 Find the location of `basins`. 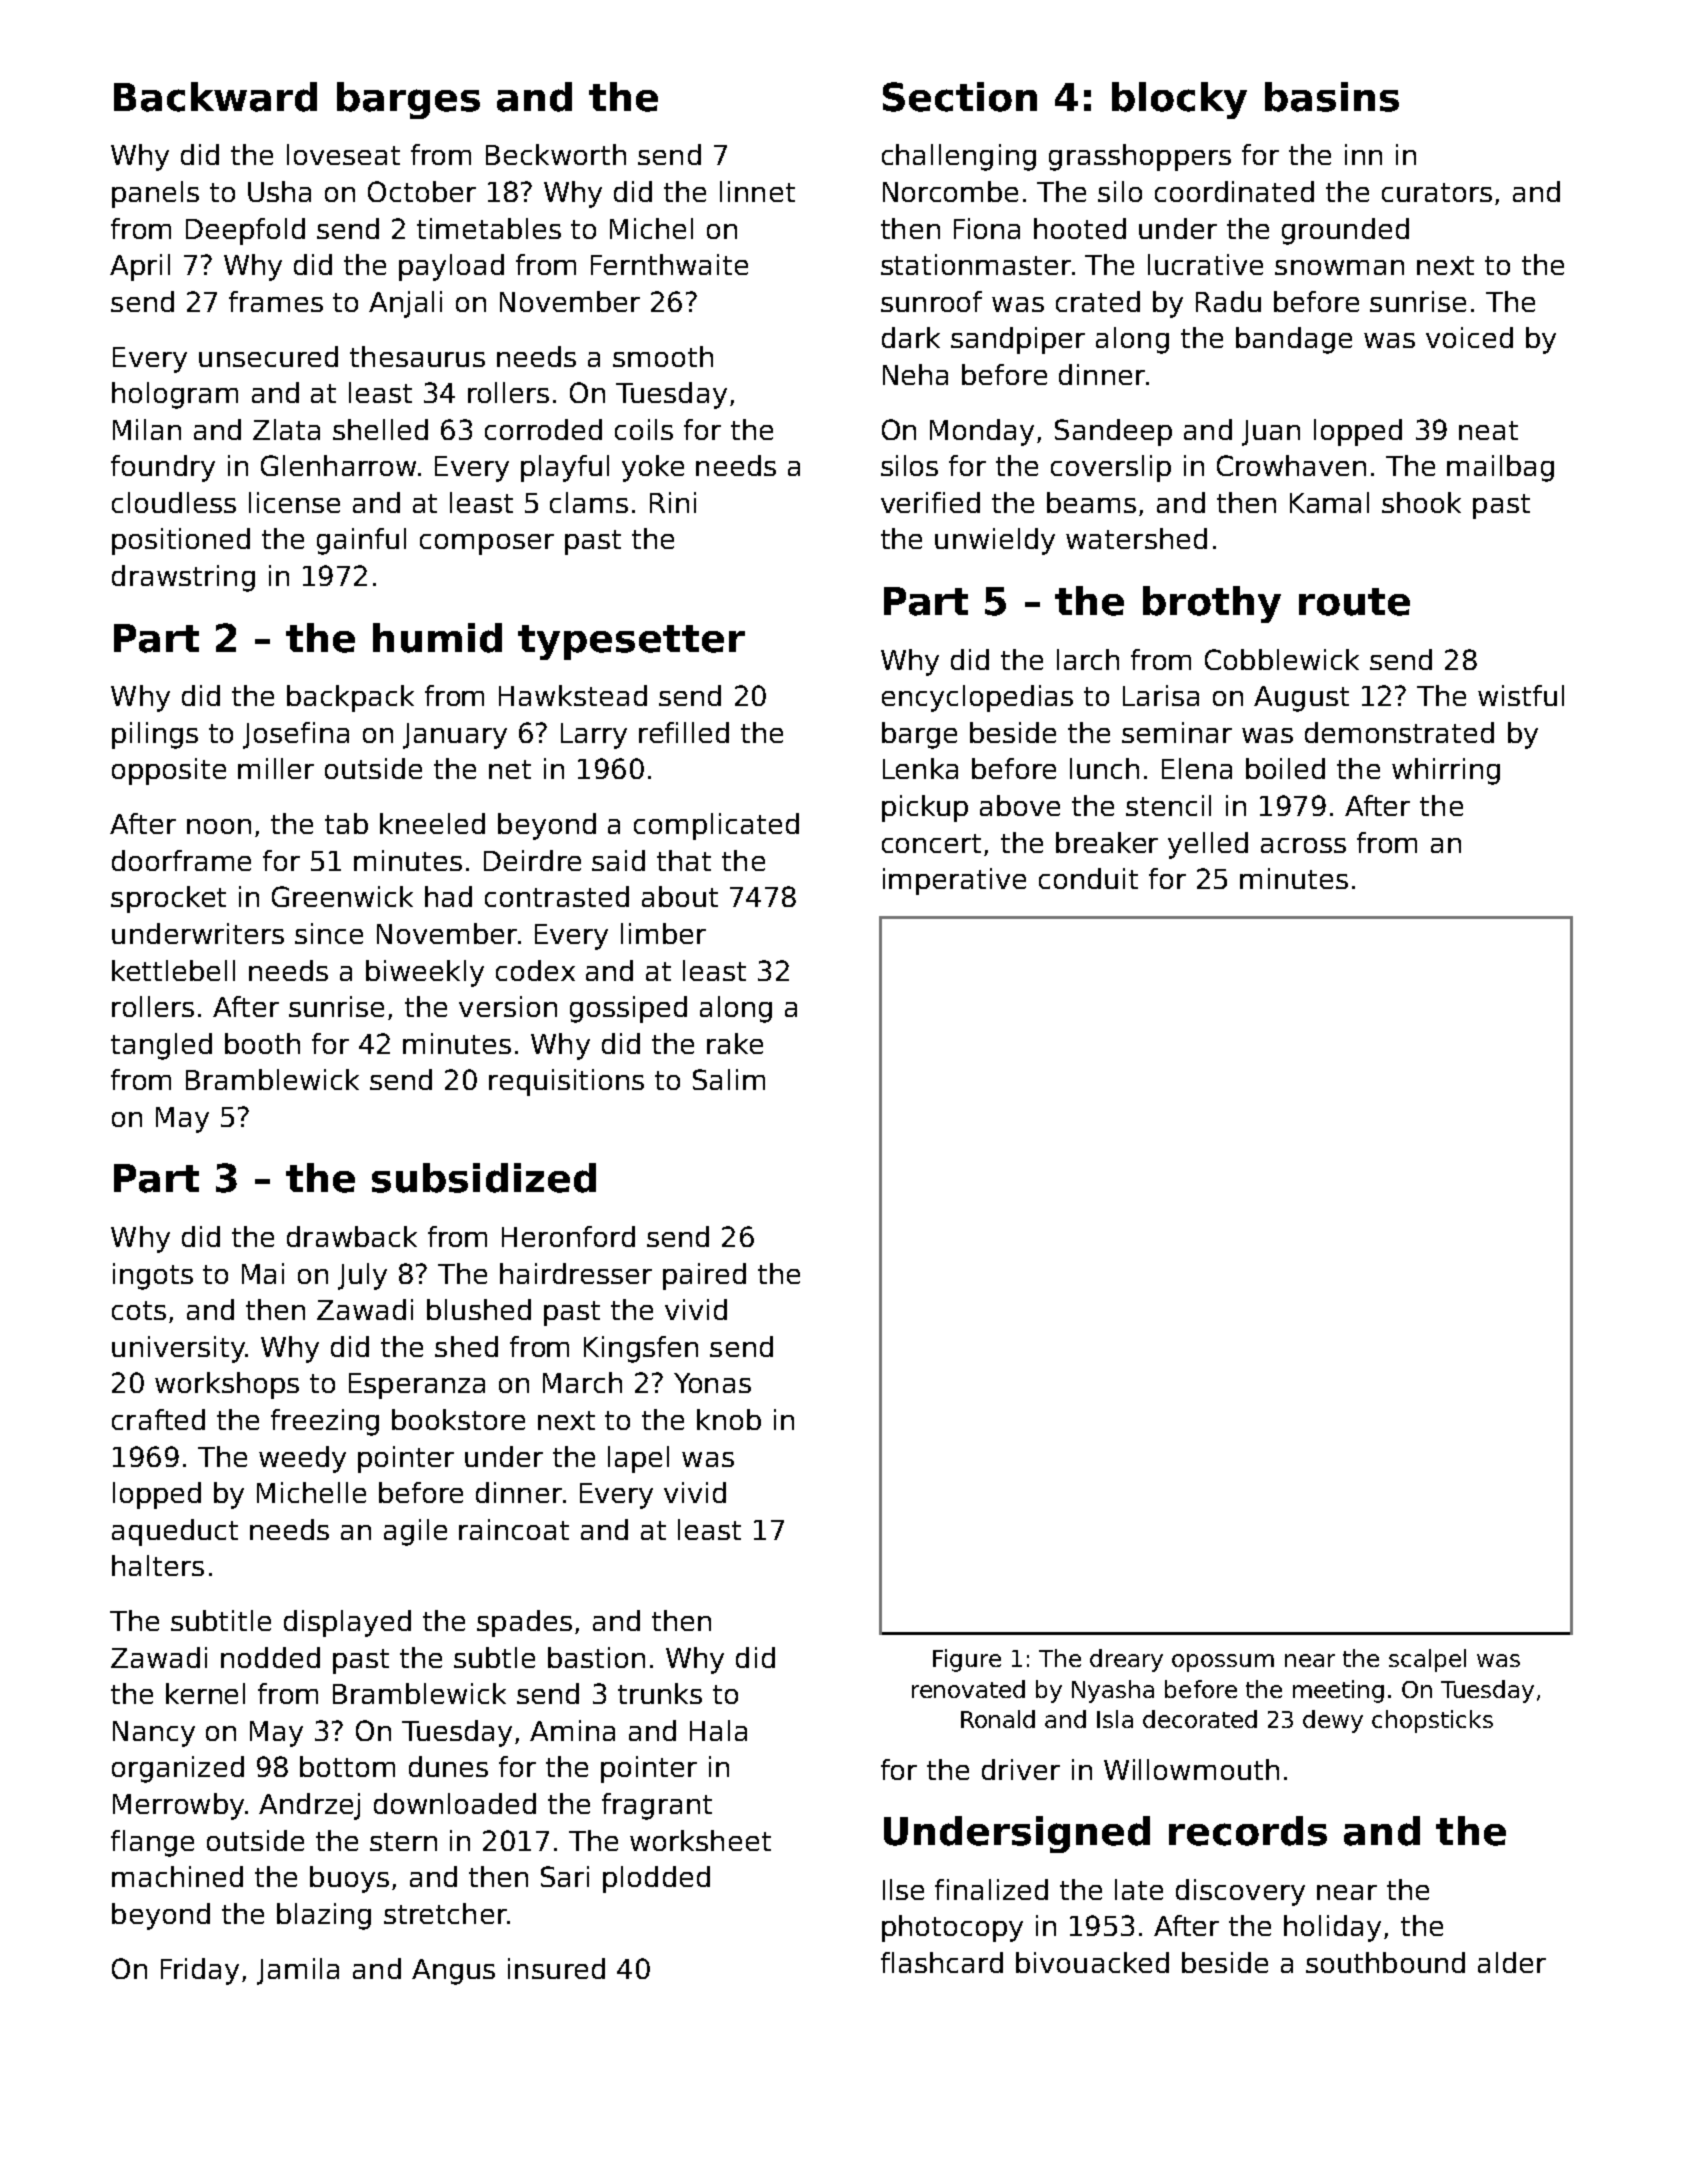

basins is located at coordinates (1332, 97).
